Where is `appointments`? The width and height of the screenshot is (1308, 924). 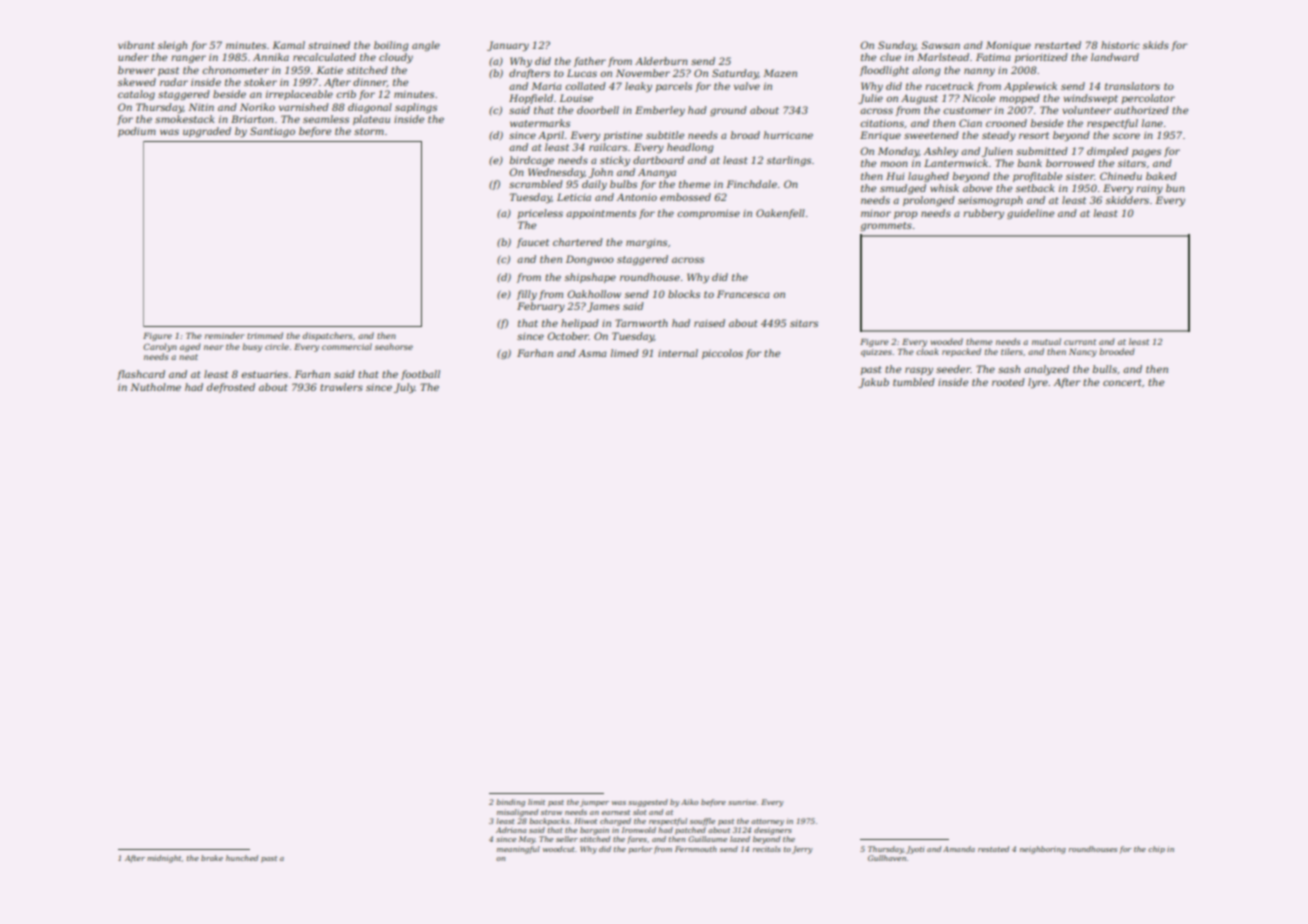 appointments is located at coordinates (601, 214).
